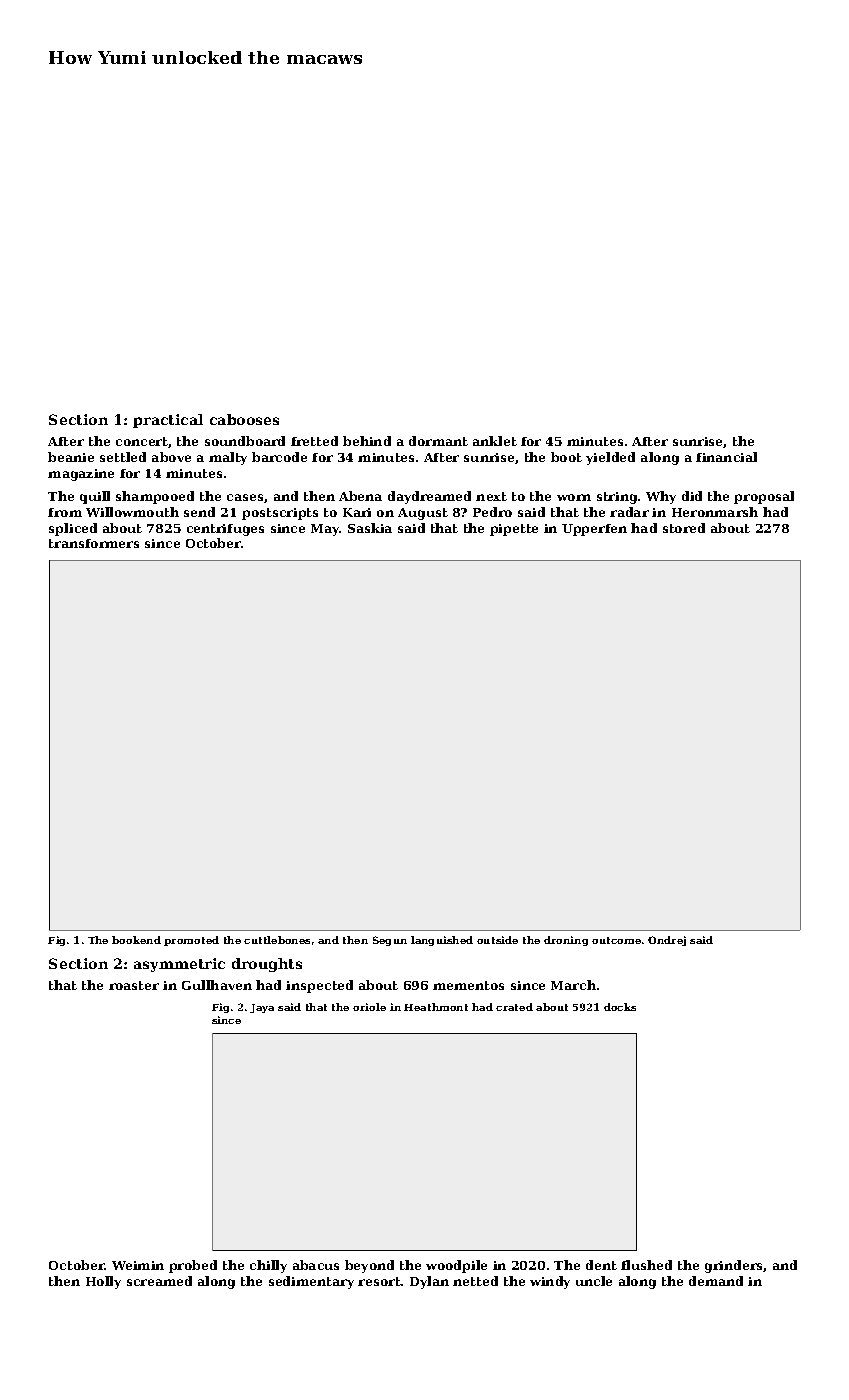  I want to click on stored, so click(684, 528).
